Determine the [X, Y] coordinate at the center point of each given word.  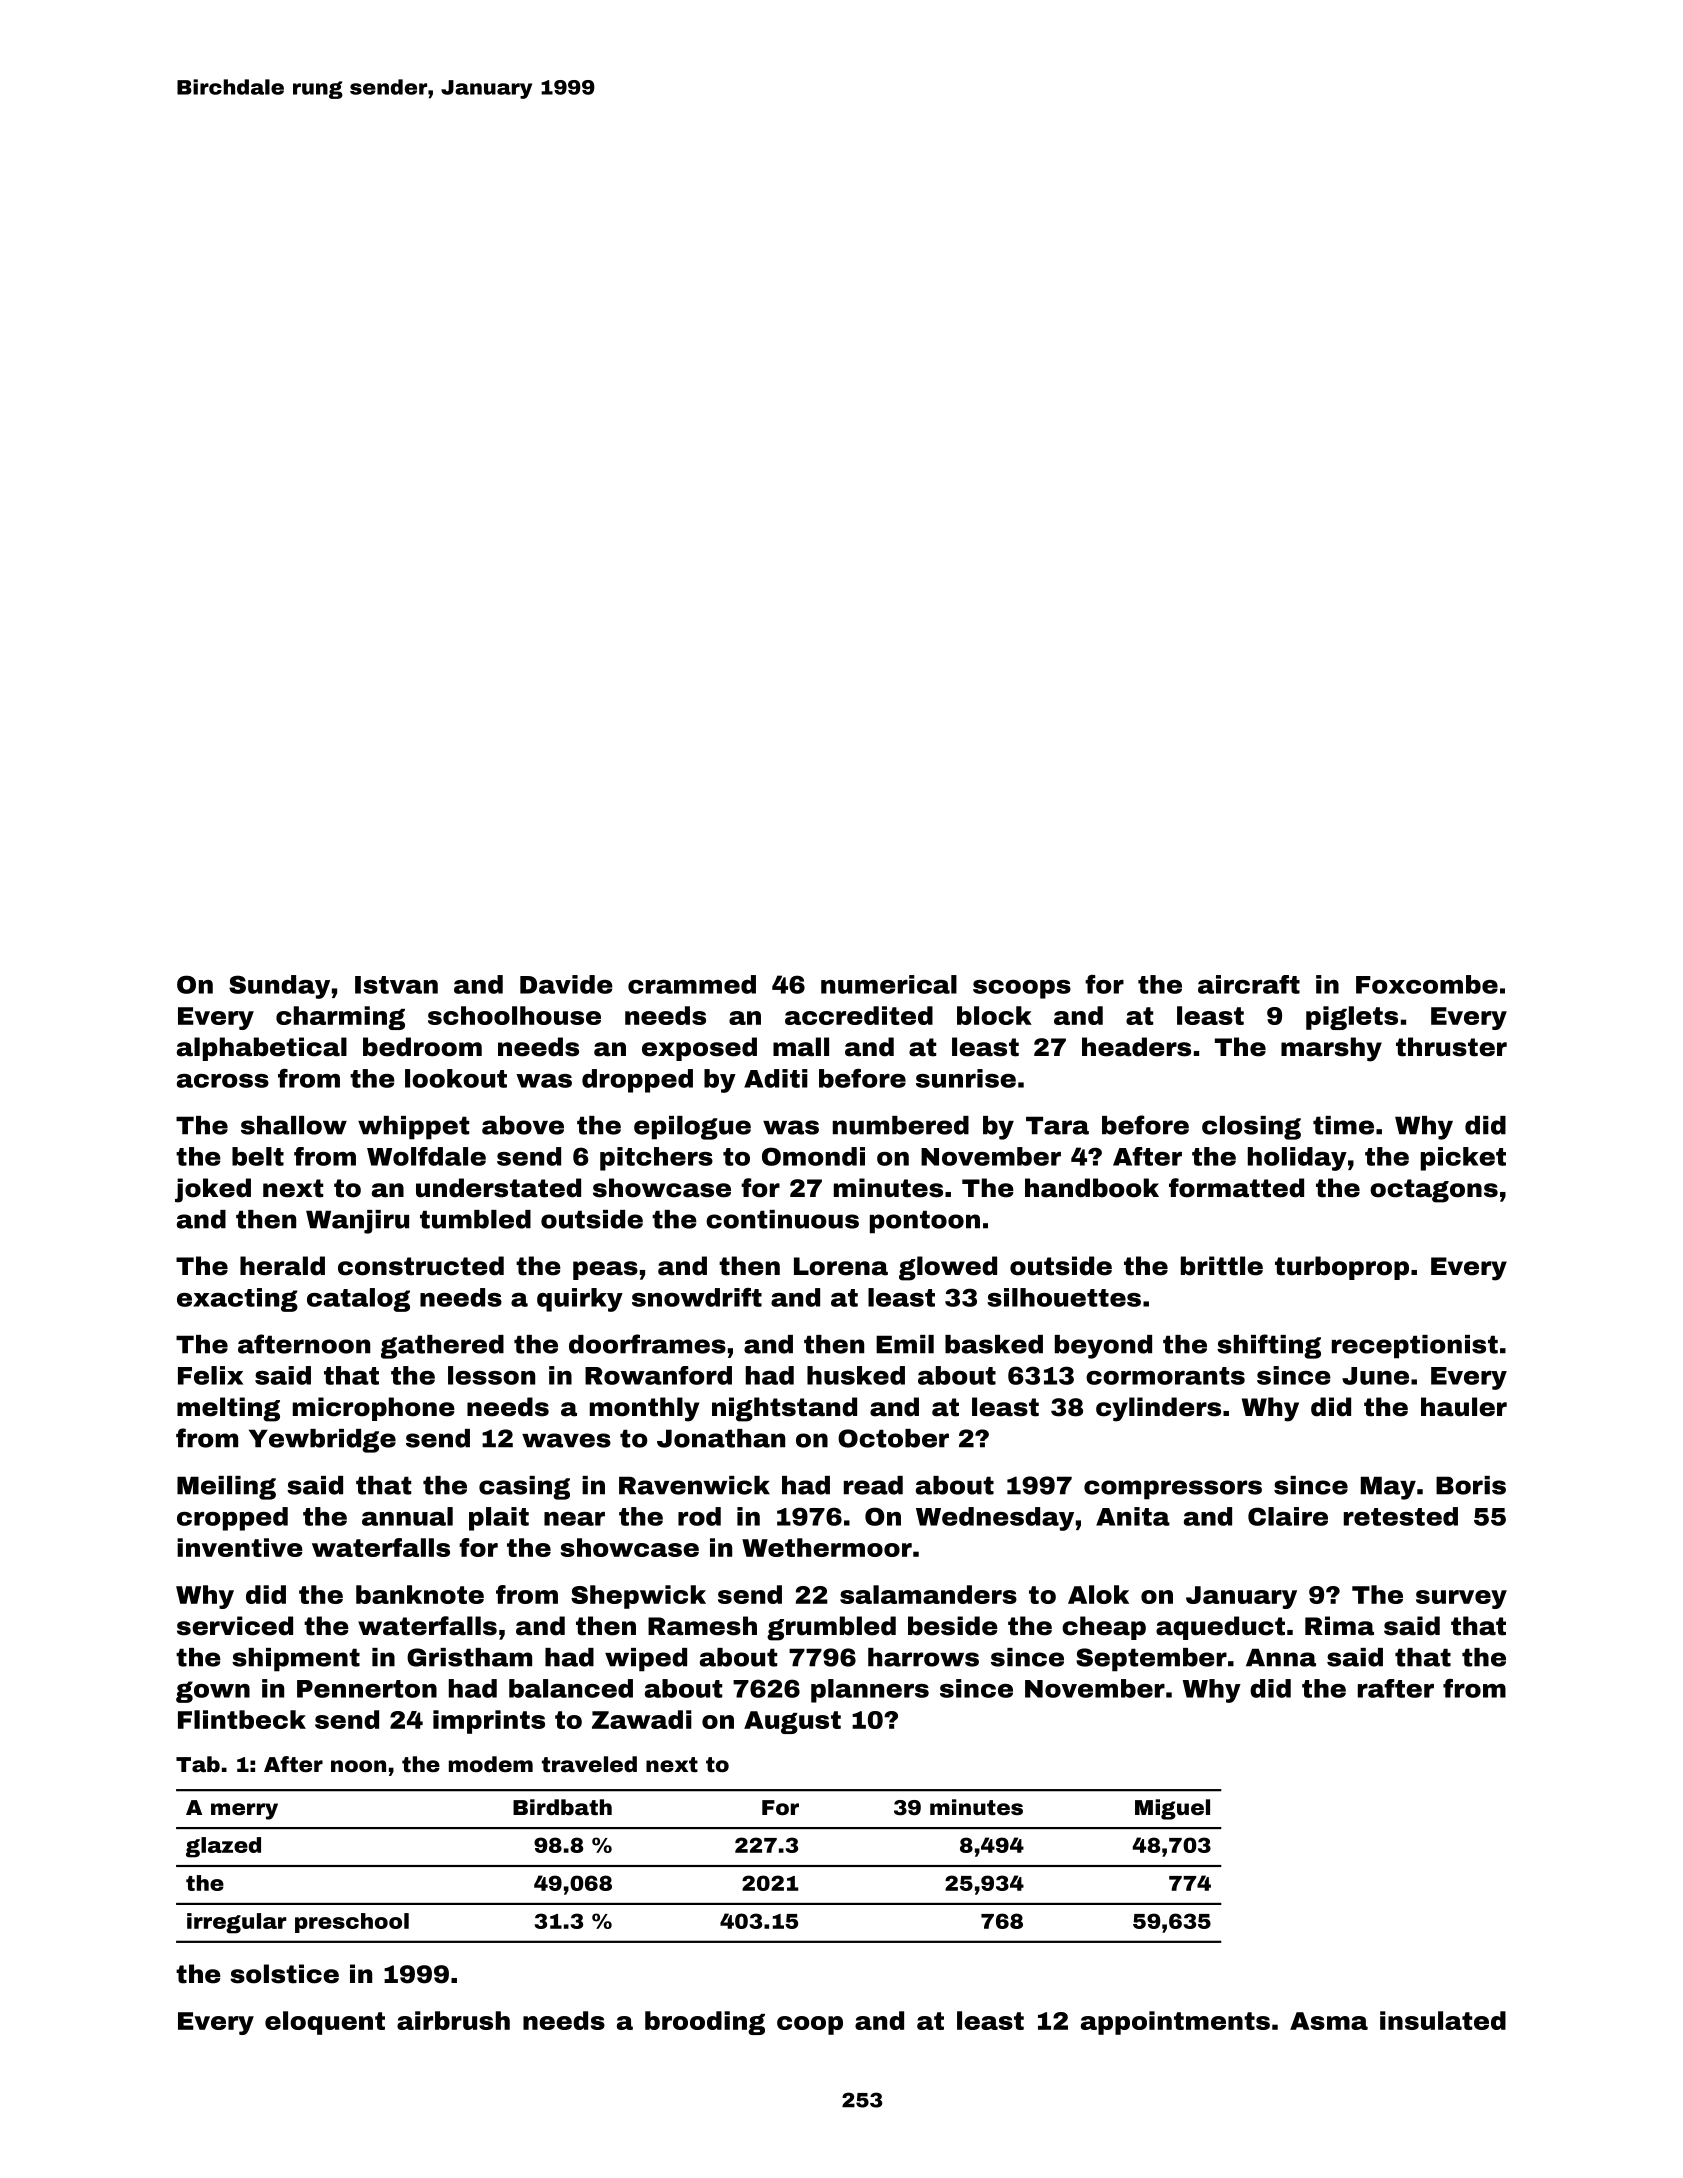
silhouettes [1064, 1297]
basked [994, 1344]
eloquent [325, 2023]
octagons [1434, 1191]
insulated [1443, 2020]
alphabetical [262, 1049]
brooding [705, 2023]
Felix [210, 1375]
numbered [901, 1125]
